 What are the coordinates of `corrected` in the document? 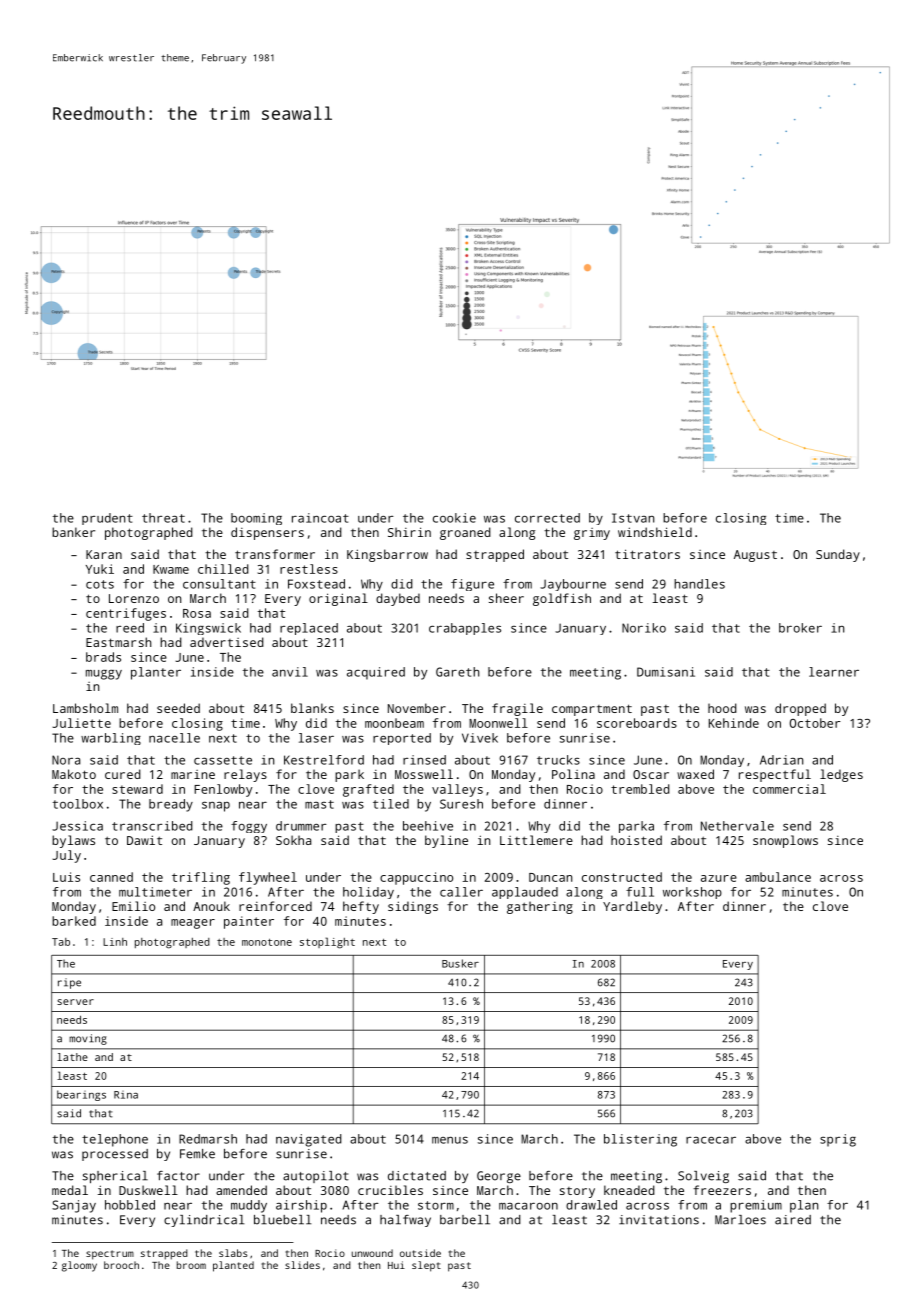 It's located at (547, 518).
